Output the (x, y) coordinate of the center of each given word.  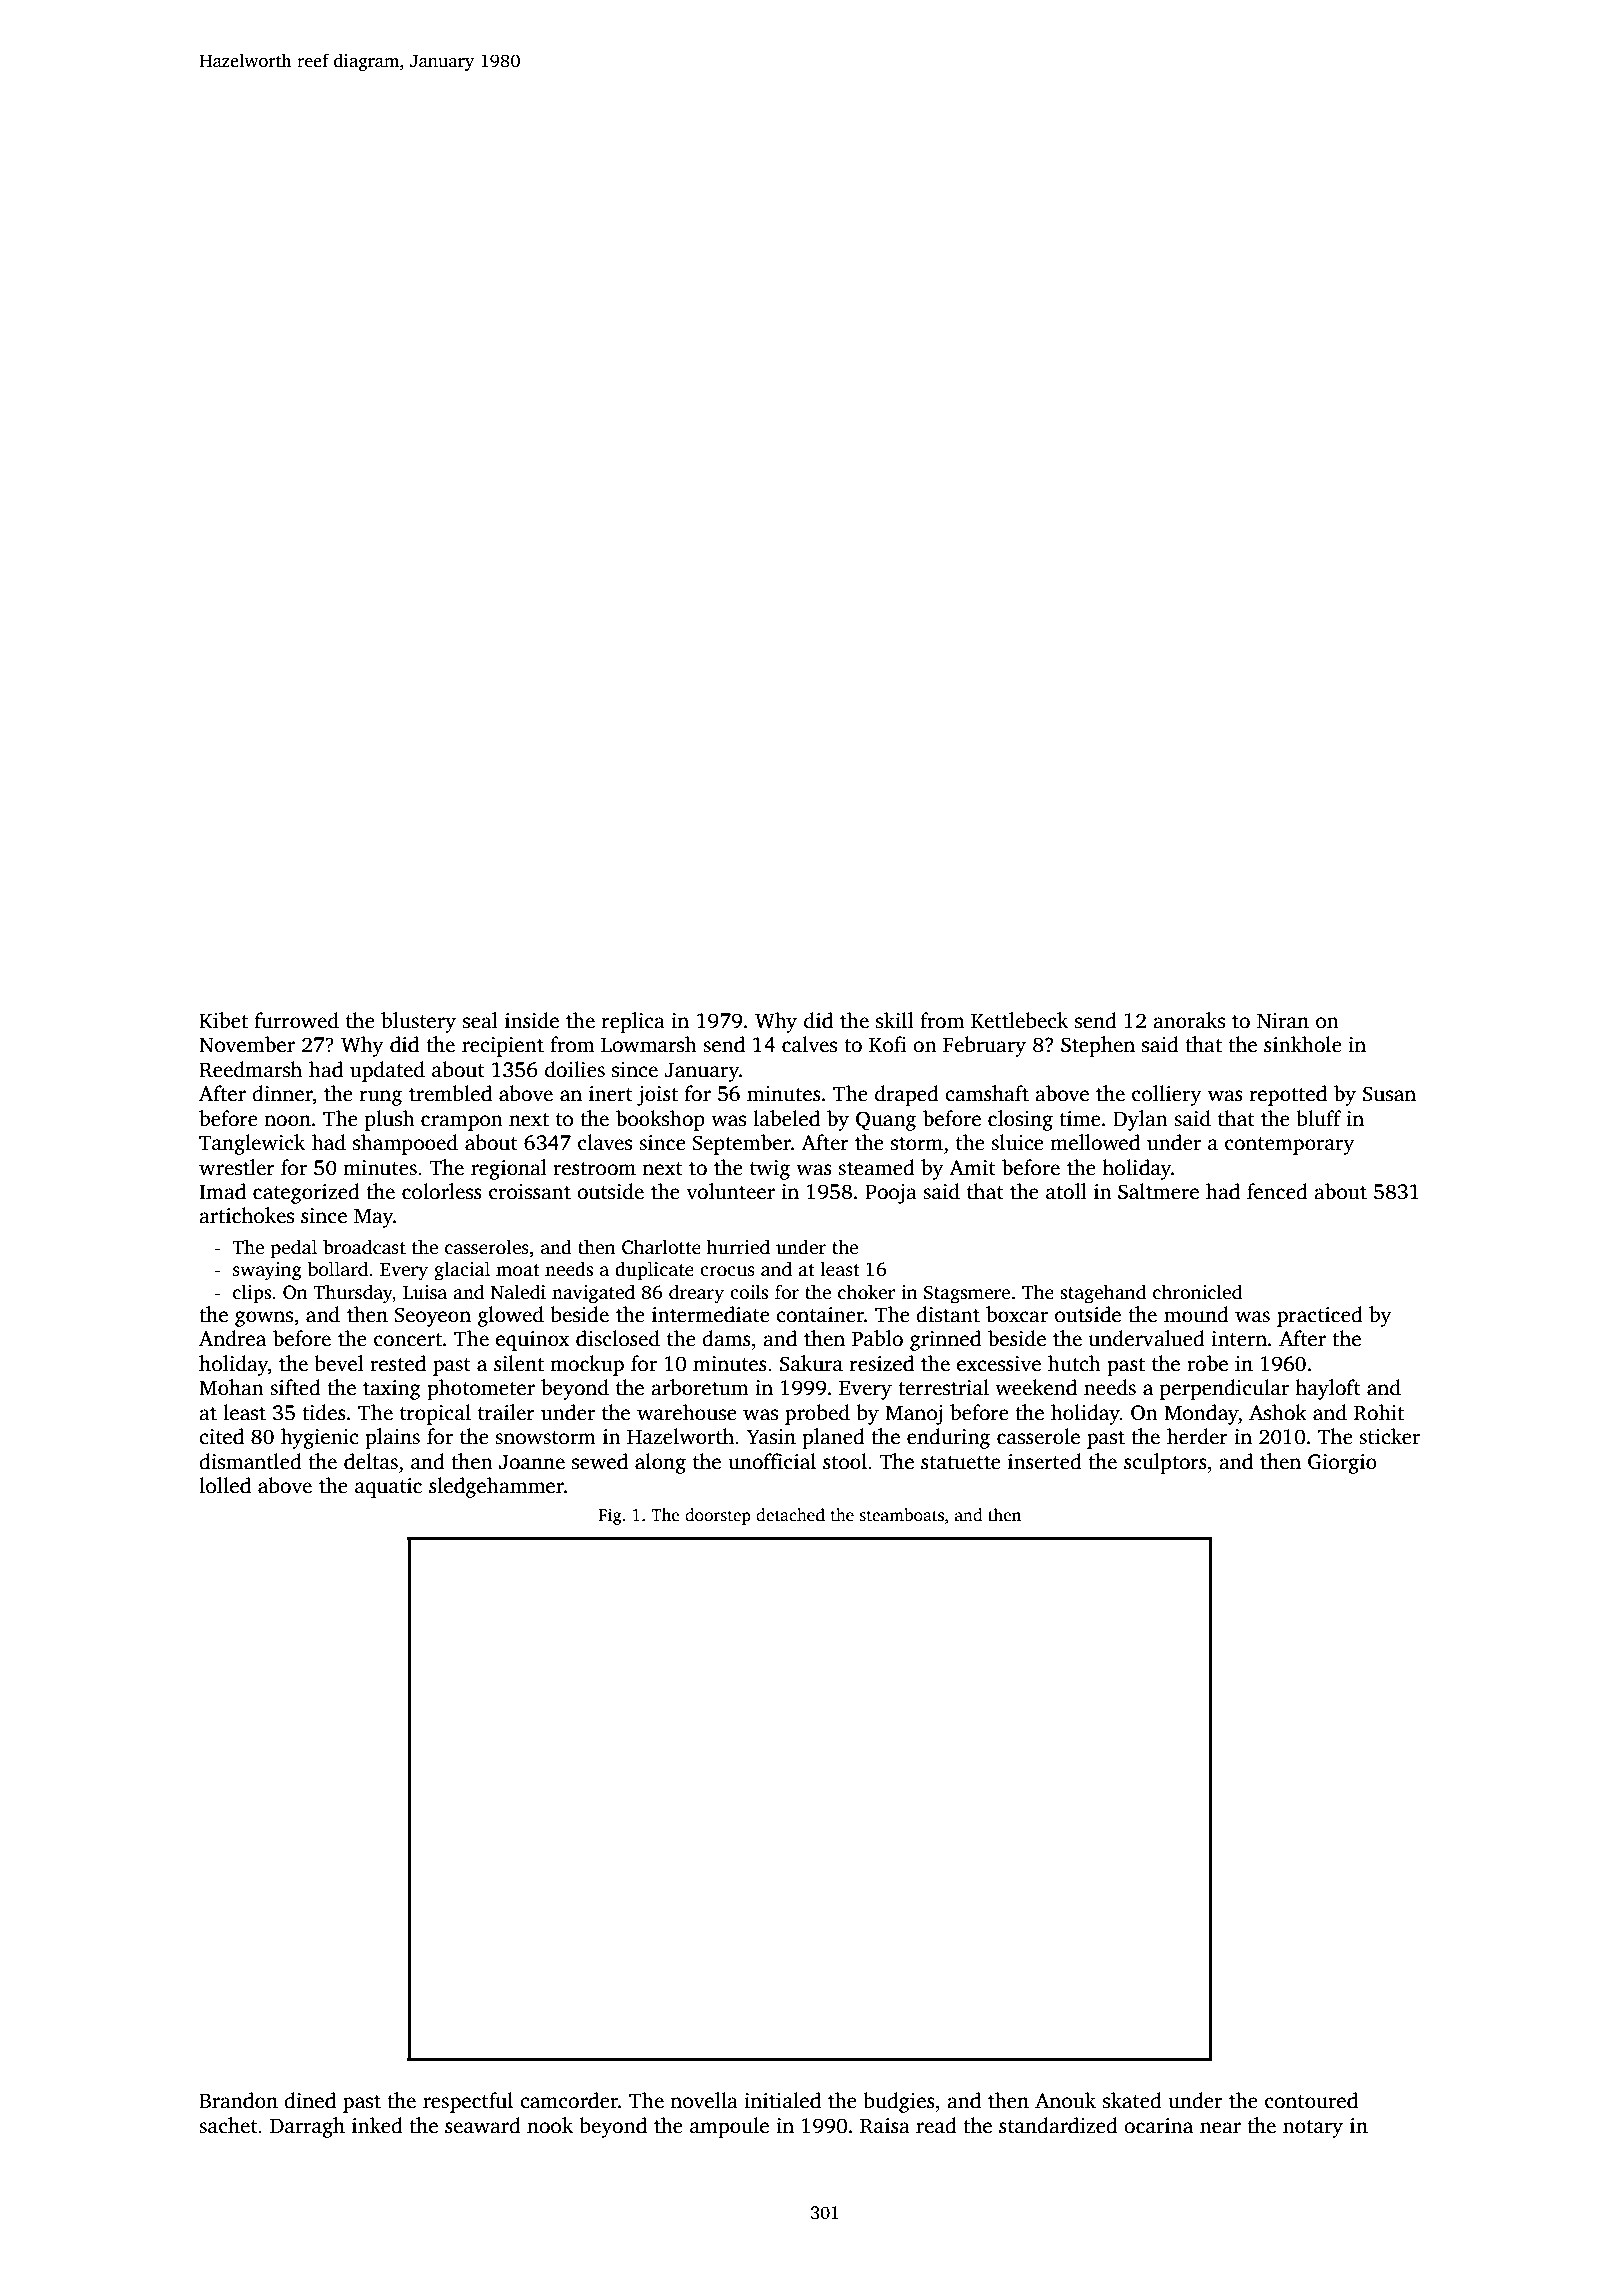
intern (1239, 1339)
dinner (282, 1093)
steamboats (902, 1515)
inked (377, 2125)
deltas (371, 1461)
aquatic (388, 1488)
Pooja (891, 1194)
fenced (1277, 1191)
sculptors (1165, 1463)
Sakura (811, 1363)
